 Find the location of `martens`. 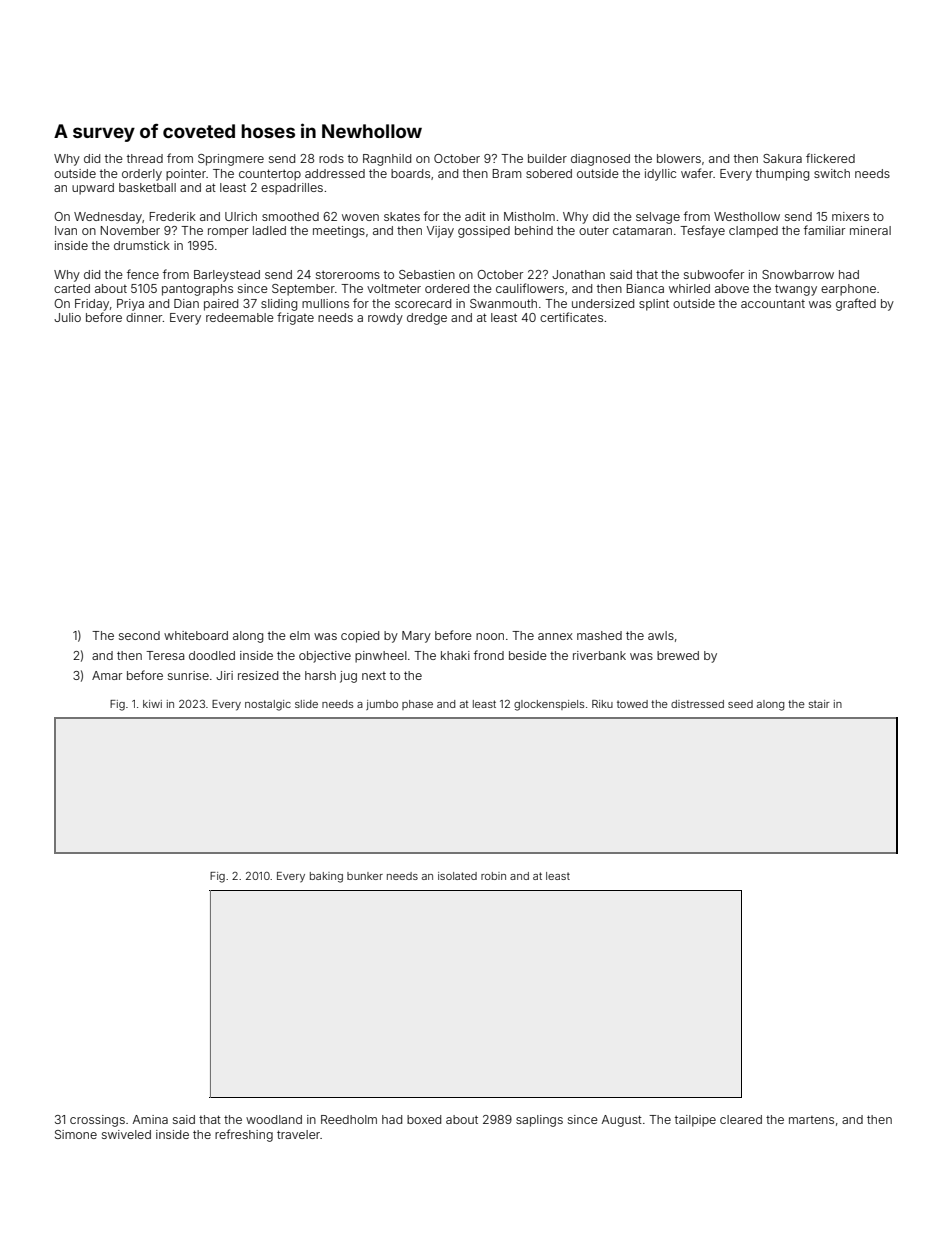

martens is located at coordinates (811, 1119).
